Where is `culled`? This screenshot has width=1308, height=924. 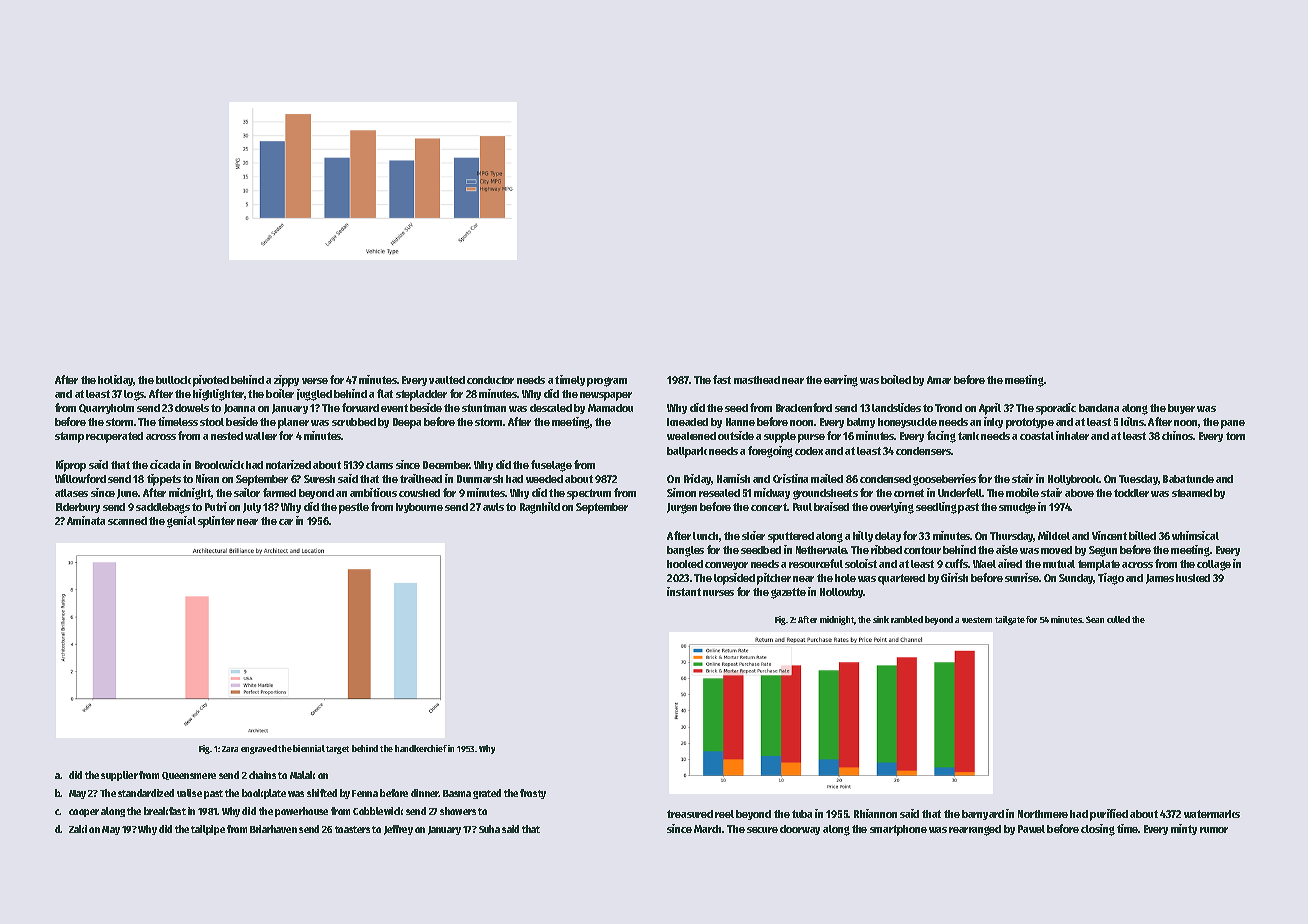 culled is located at coordinates (1118, 619).
